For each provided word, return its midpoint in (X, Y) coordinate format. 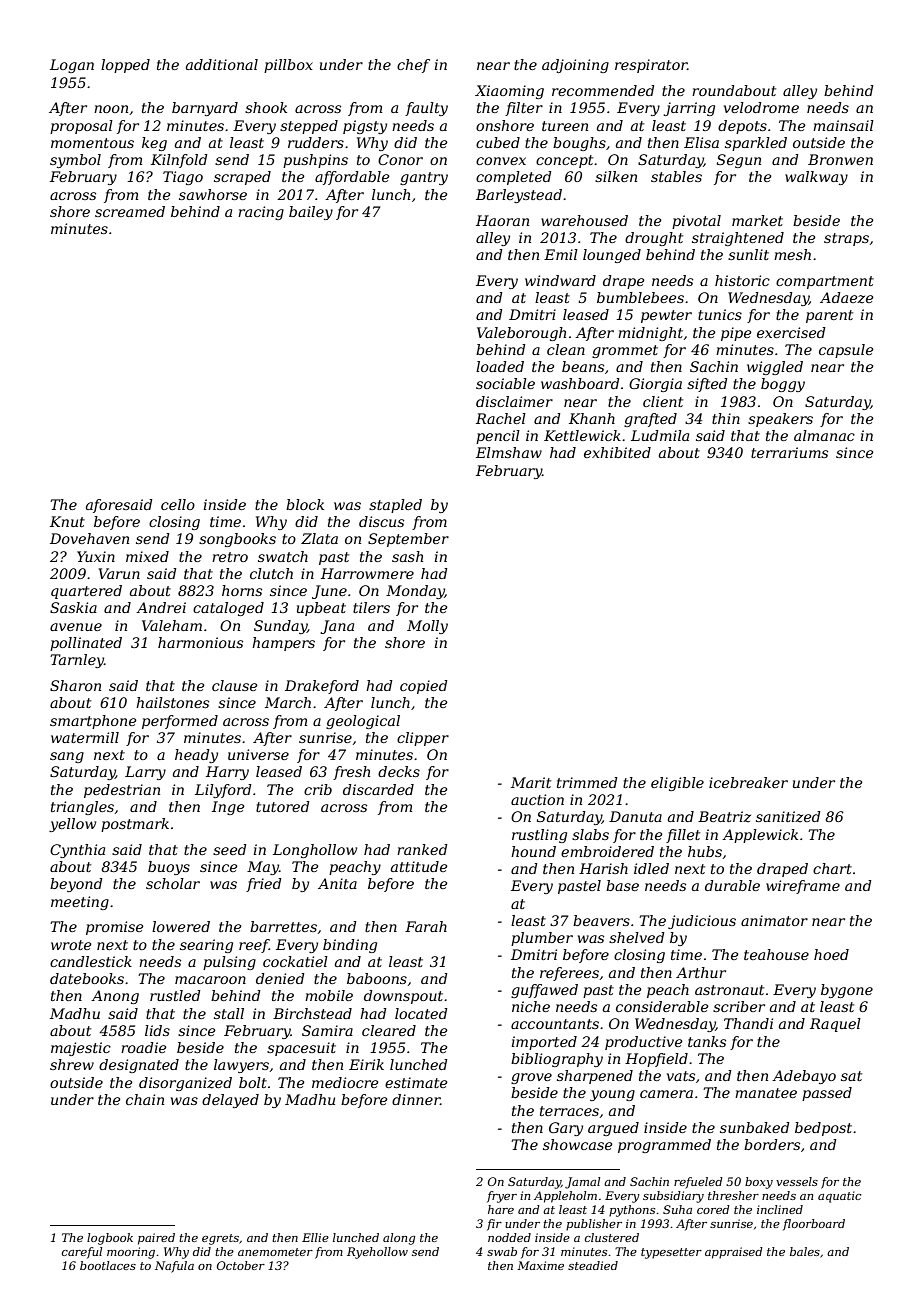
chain (145, 1099)
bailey (311, 213)
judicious (702, 922)
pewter (666, 316)
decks (399, 771)
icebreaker (748, 782)
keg (154, 144)
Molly (427, 627)
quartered (86, 592)
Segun (739, 161)
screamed (130, 211)
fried (264, 885)
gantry (424, 178)
